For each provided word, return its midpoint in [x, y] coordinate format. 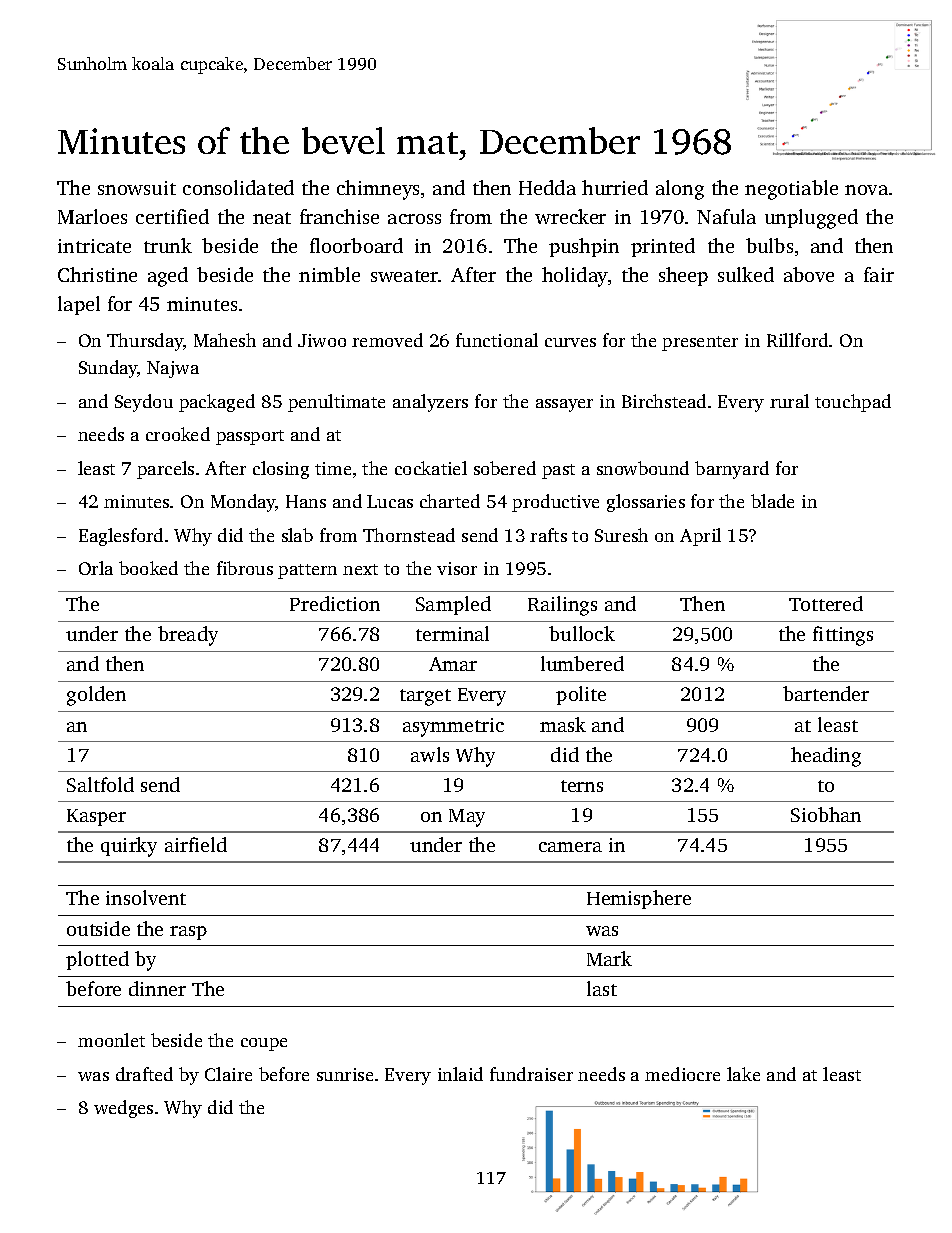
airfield [196, 844]
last [602, 988]
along [680, 190]
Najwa [173, 369]
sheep [683, 276]
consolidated [238, 187]
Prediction [335, 603]
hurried [615, 187]
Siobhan [826, 814]
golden [96, 696]
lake [743, 1074]
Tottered [826, 603]
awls [430, 754]
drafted [144, 1074]
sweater [405, 276]
